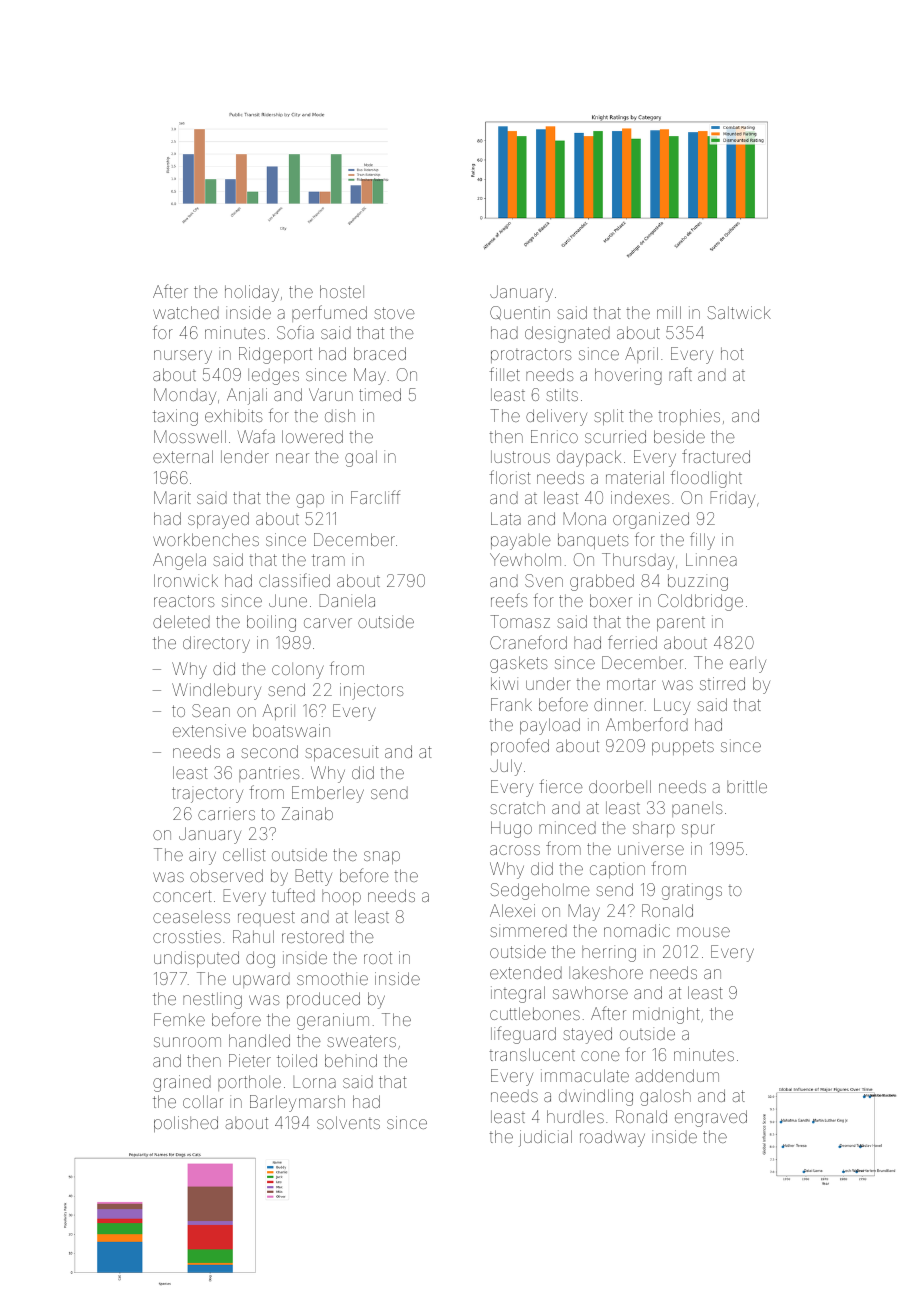 Image resolution: width=924 pixels, height=1311 pixels. Describe the element at coordinates (209, 730) in the screenshot. I see `extensive` at that location.
